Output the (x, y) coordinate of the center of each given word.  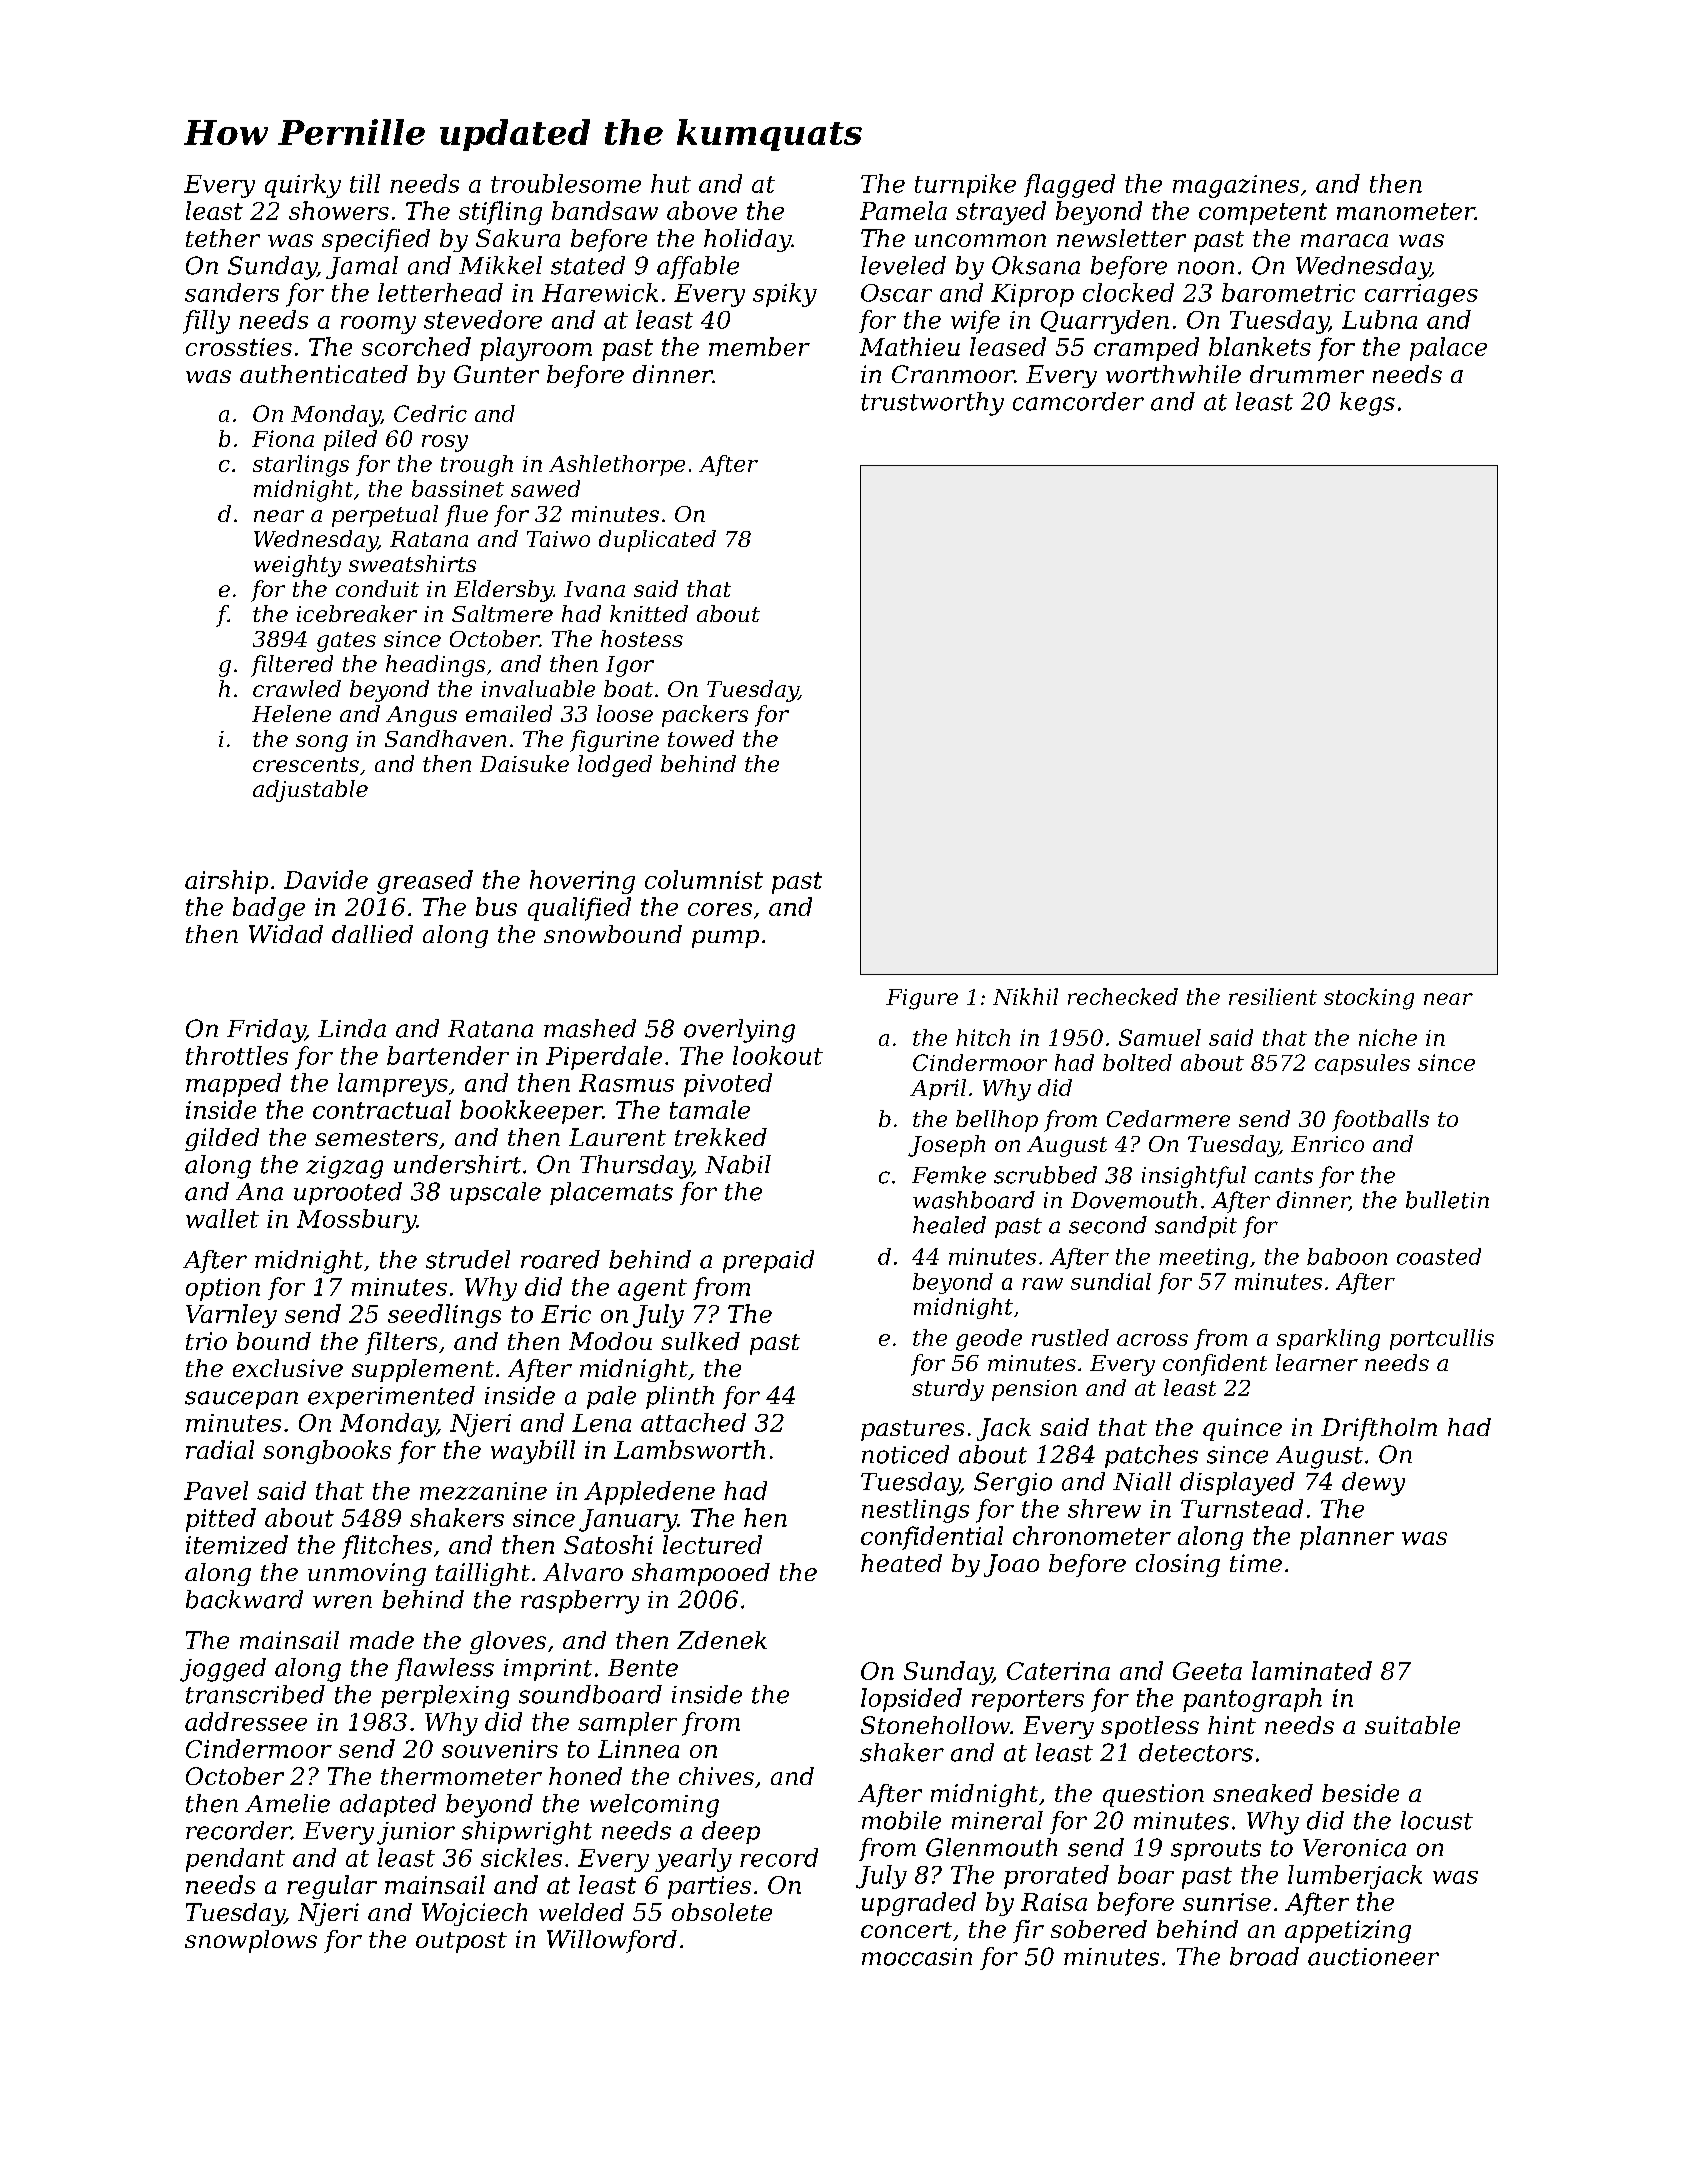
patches (1151, 1456)
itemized (237, 1544)
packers (705, 716)
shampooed (701, 1574)
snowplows (251, 1941)
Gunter (496, 374)
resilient (1273, 996)
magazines (1236, 186)
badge (269, 909)
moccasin (917, 1957)
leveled (903, 265)
